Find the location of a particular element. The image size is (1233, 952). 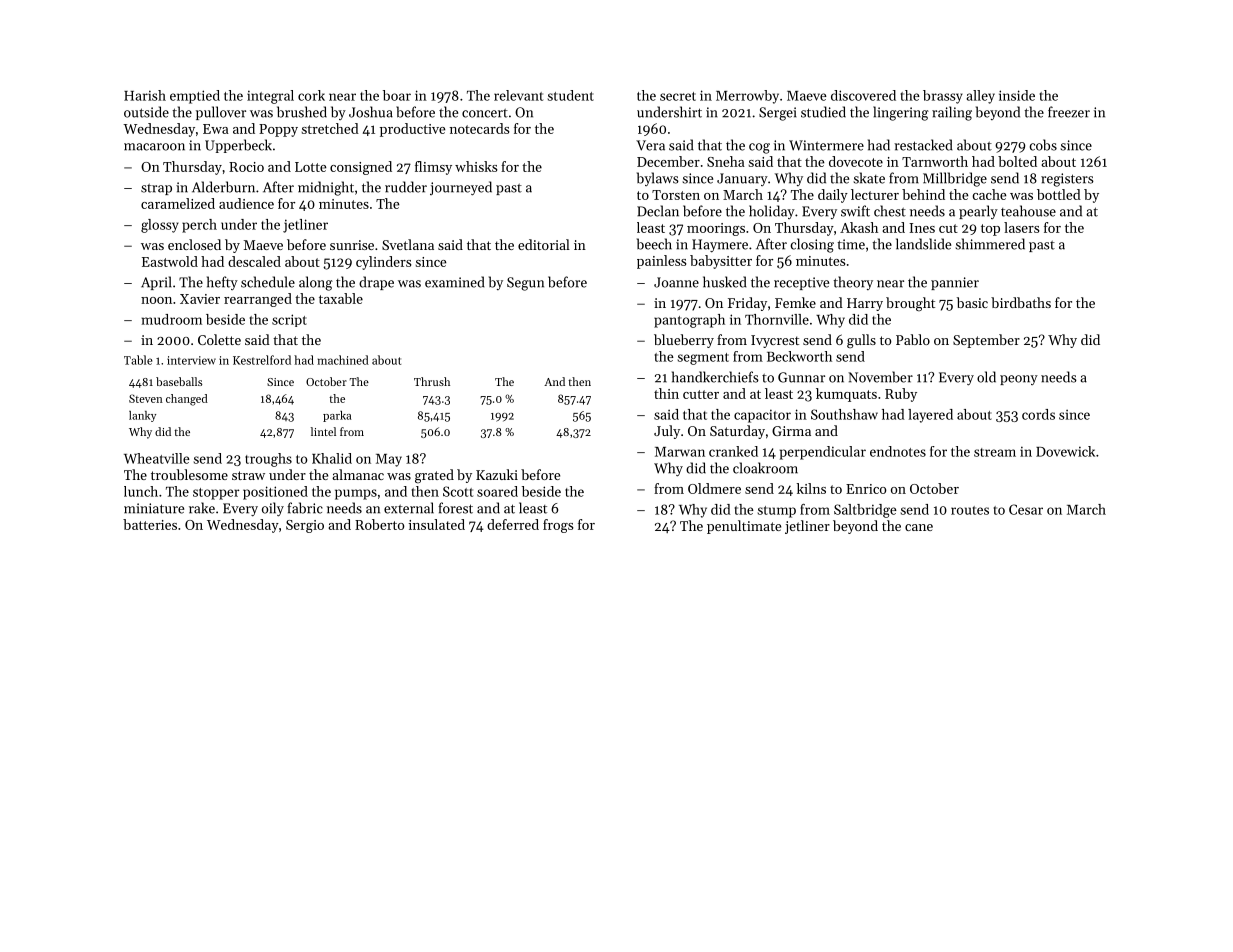

Roberto is located at coordinates (380, 524).
